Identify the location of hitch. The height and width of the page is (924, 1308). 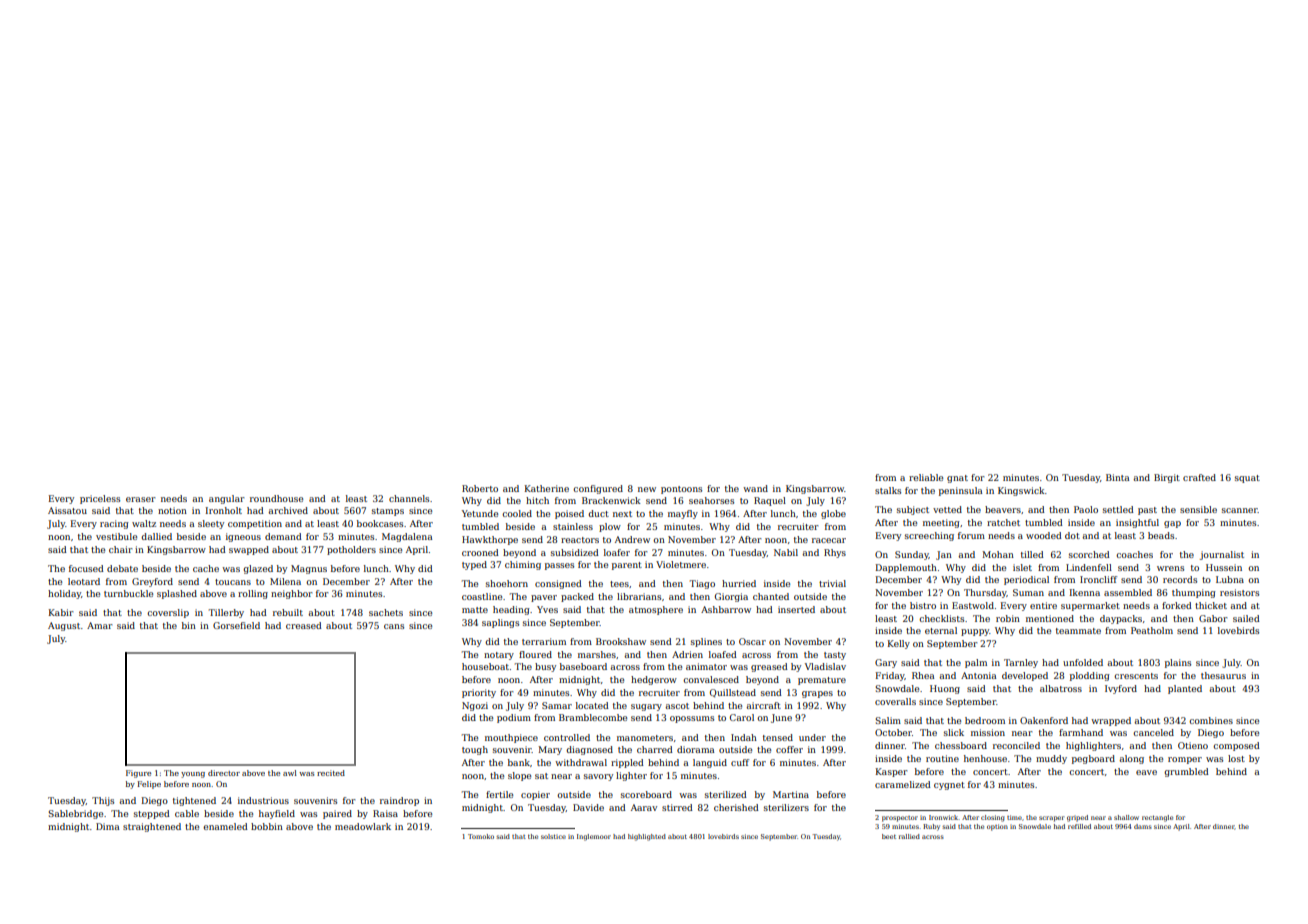
(537, 500).
